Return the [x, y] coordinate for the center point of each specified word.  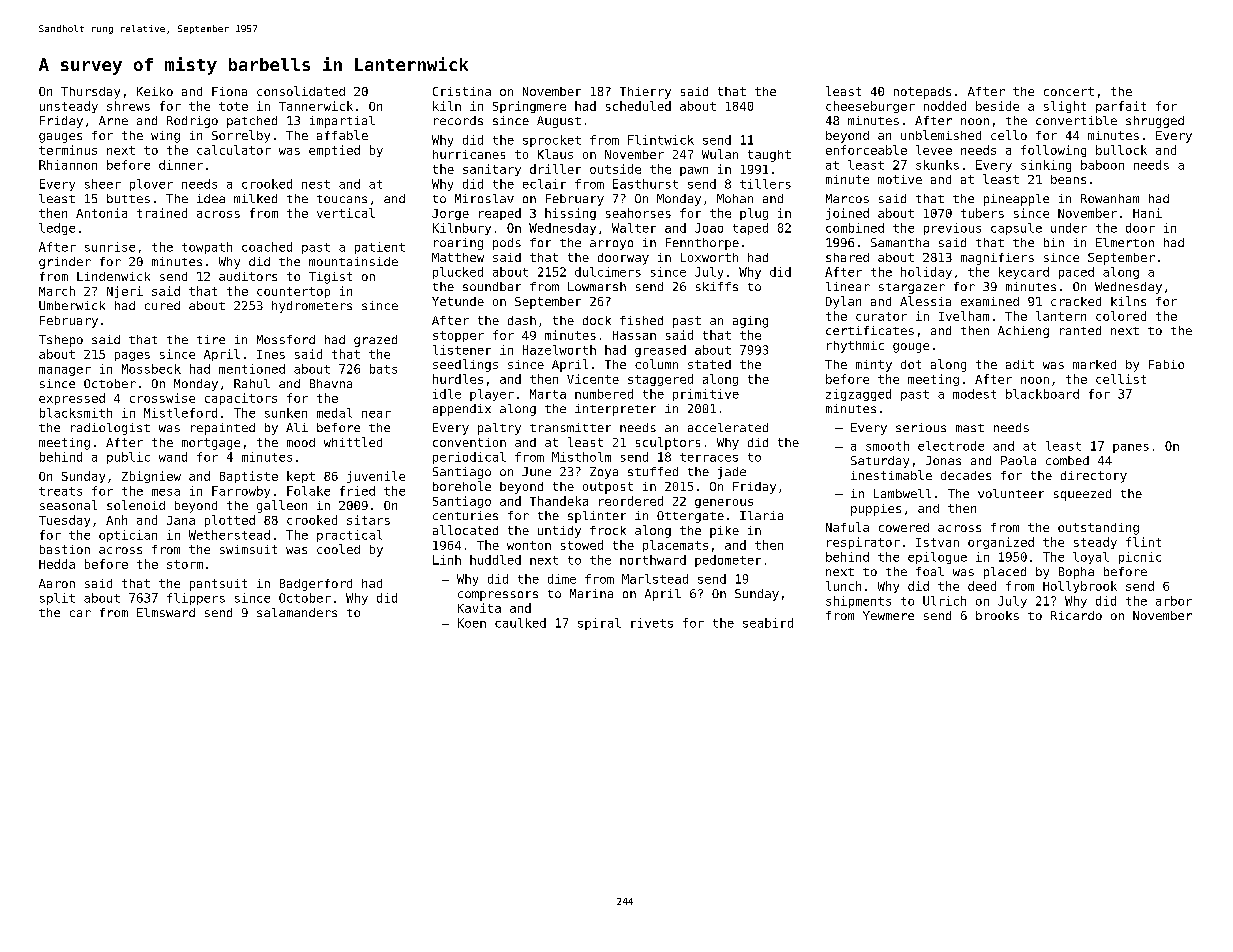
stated [709, 364]
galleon [282, 506]
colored [1121, 316]
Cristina [462, 91]
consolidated [301, 91]
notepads [922, 93]
